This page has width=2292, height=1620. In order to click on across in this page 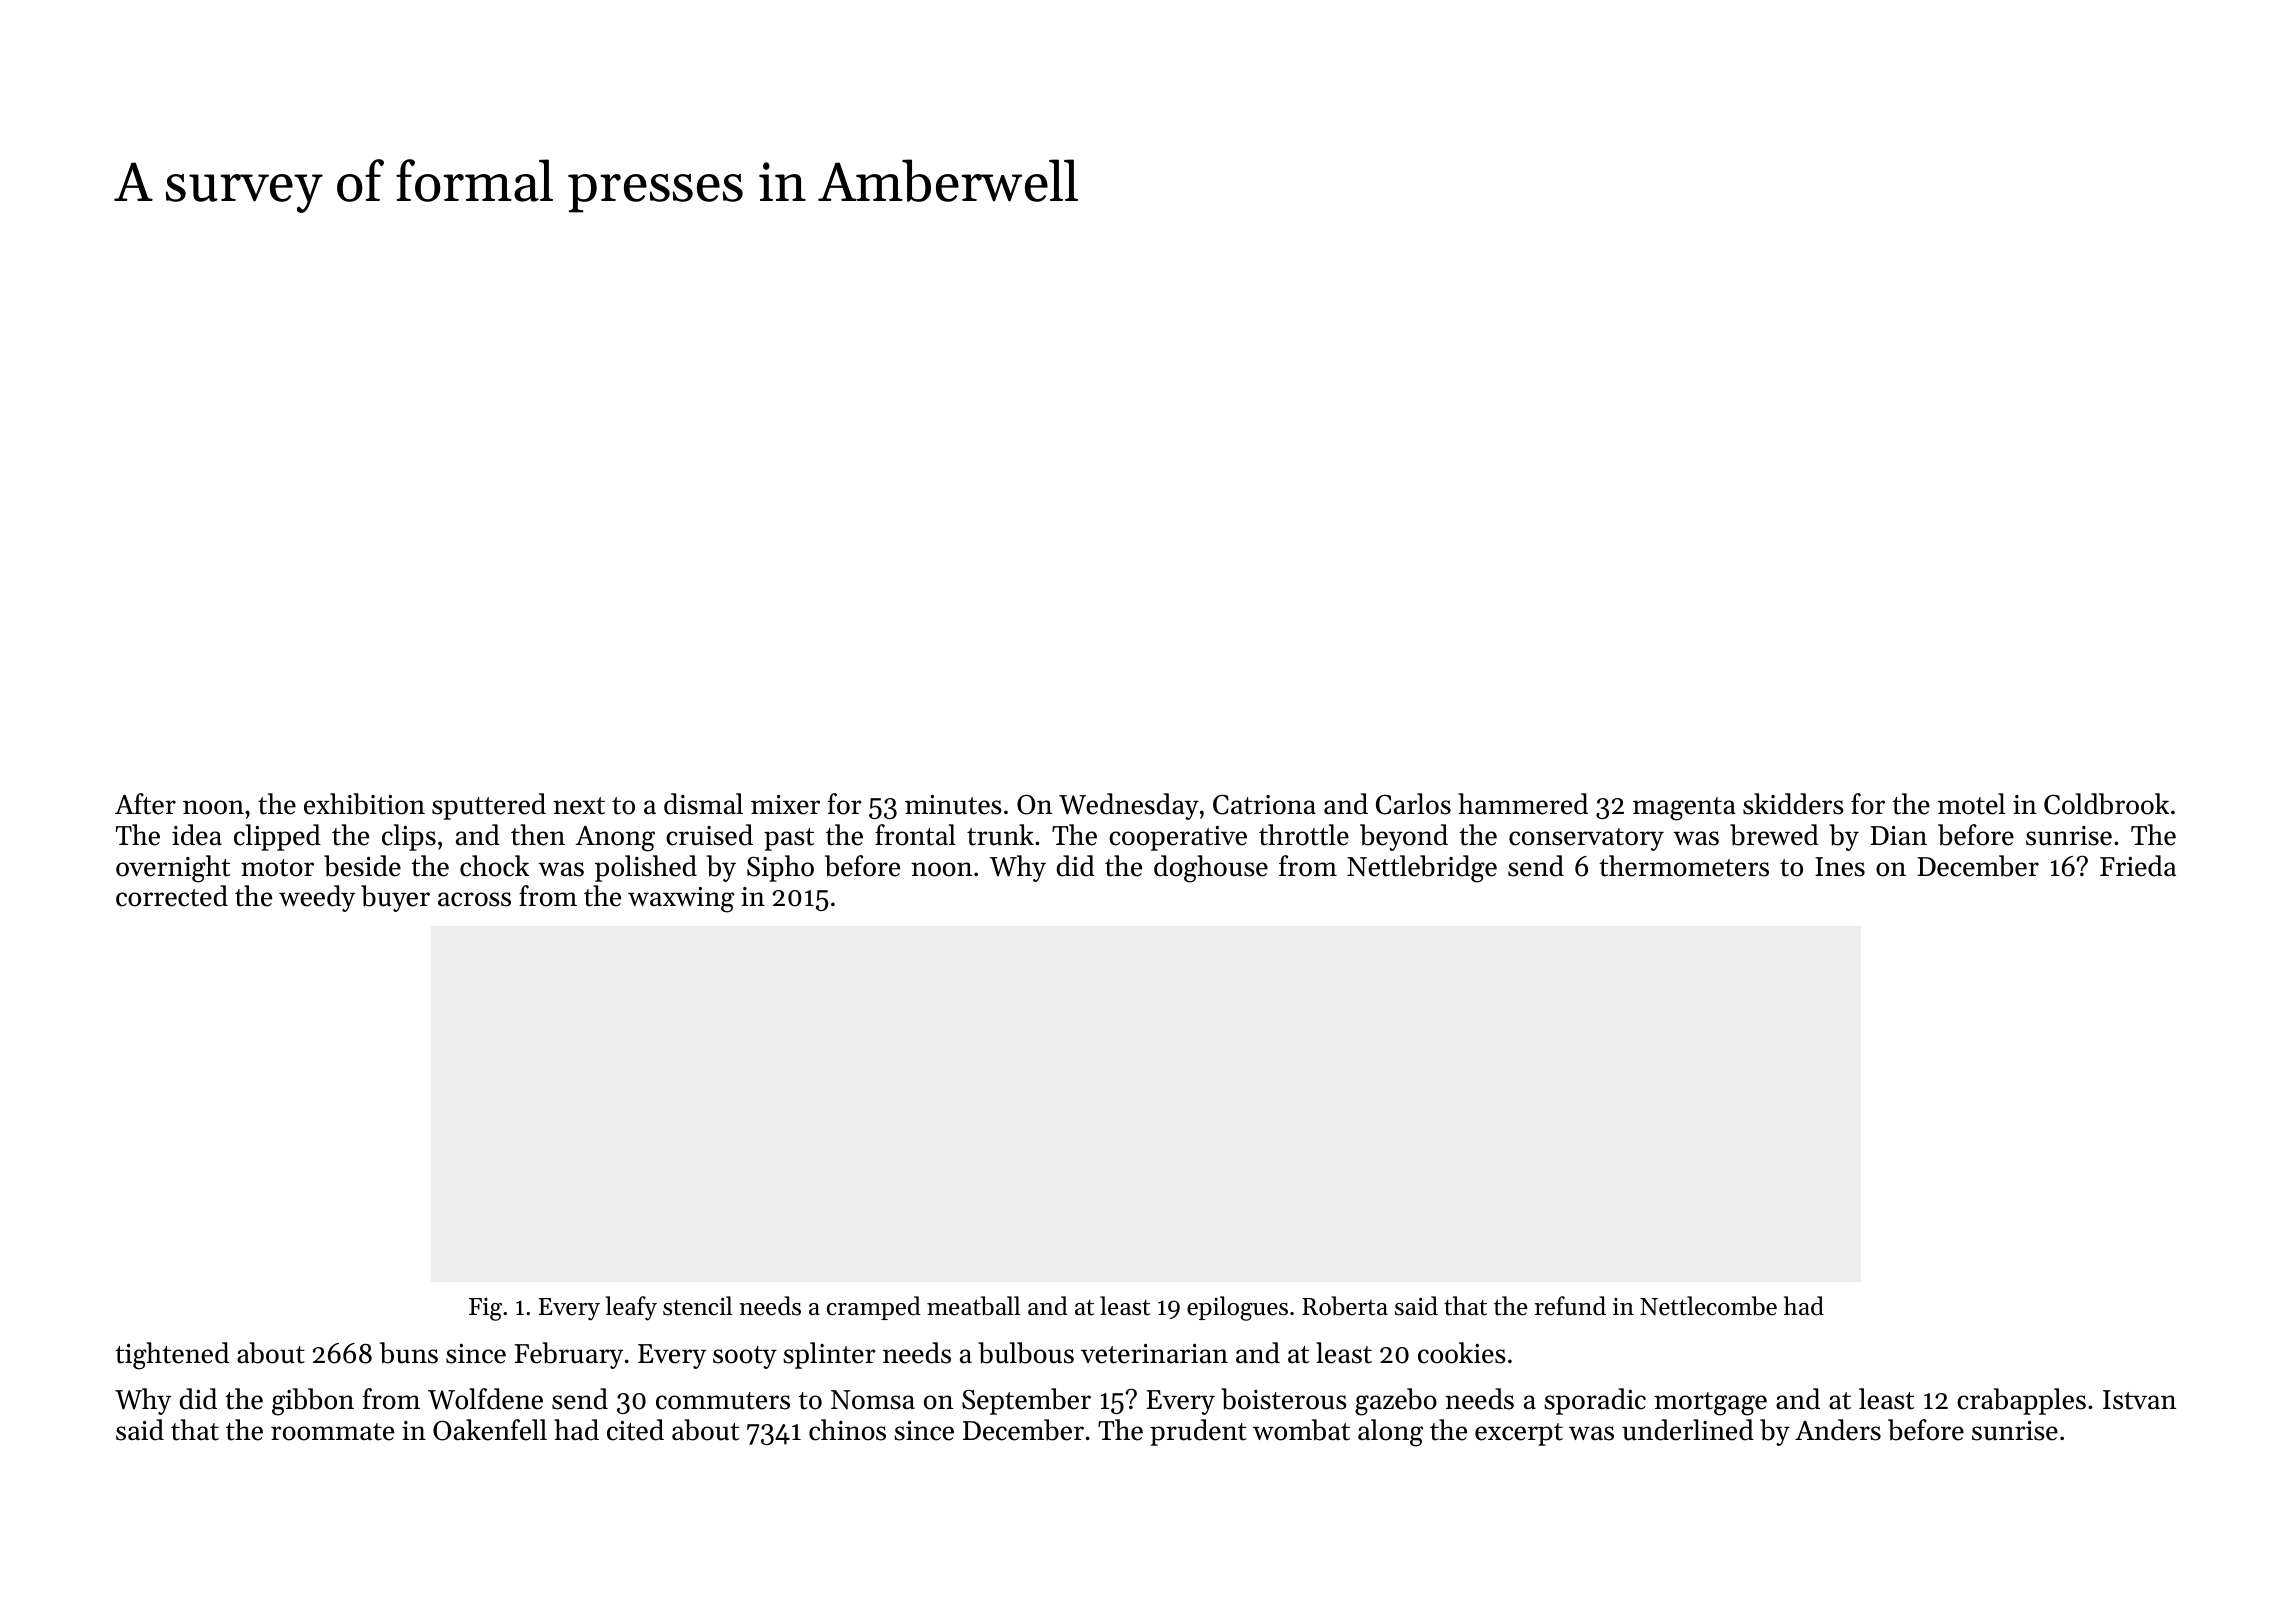, I will do `click(474, 899)`.
